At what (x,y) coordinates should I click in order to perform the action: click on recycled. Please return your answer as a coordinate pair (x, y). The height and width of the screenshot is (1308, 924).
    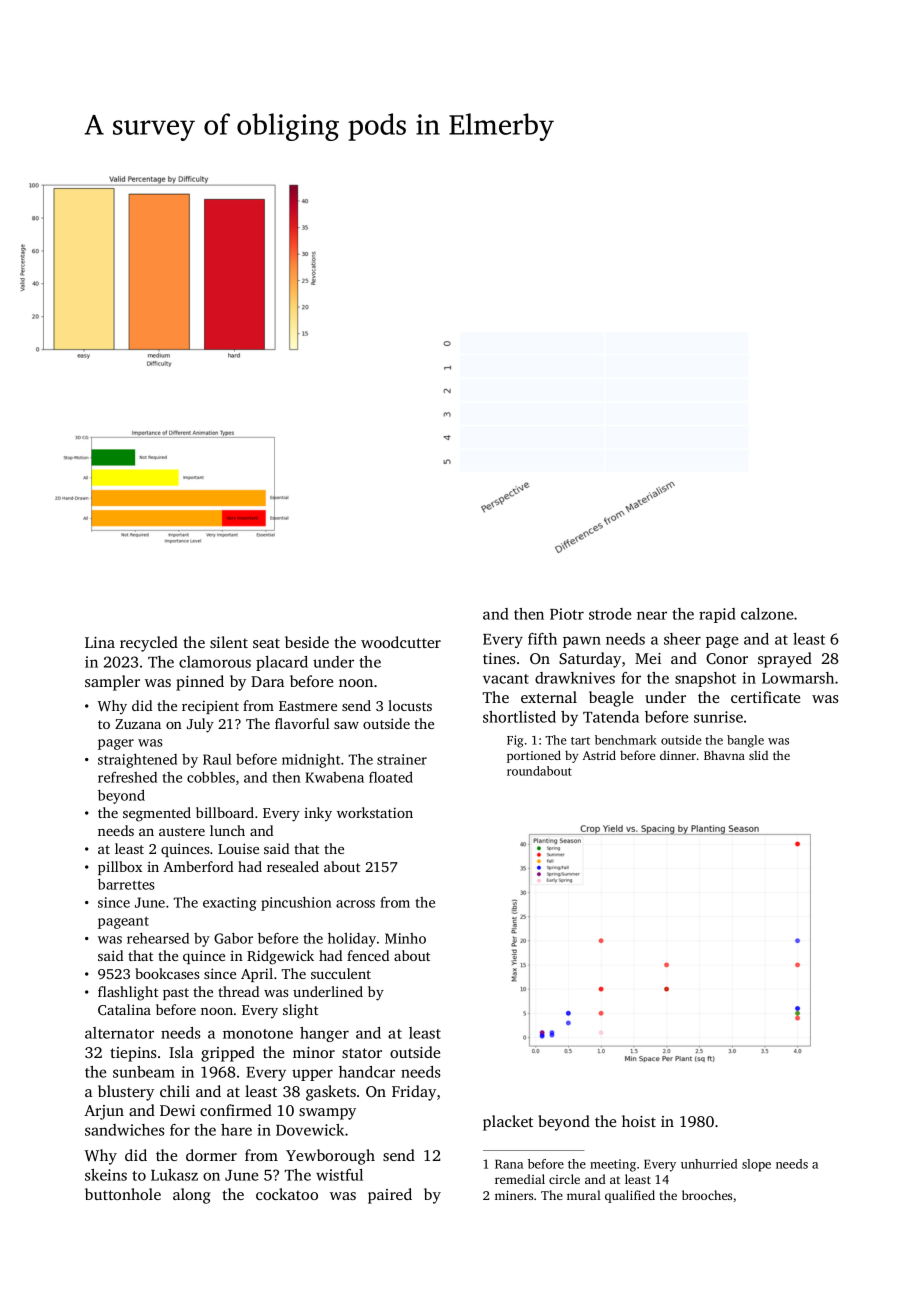
    Looking at the image, I should click on (149, 644).
